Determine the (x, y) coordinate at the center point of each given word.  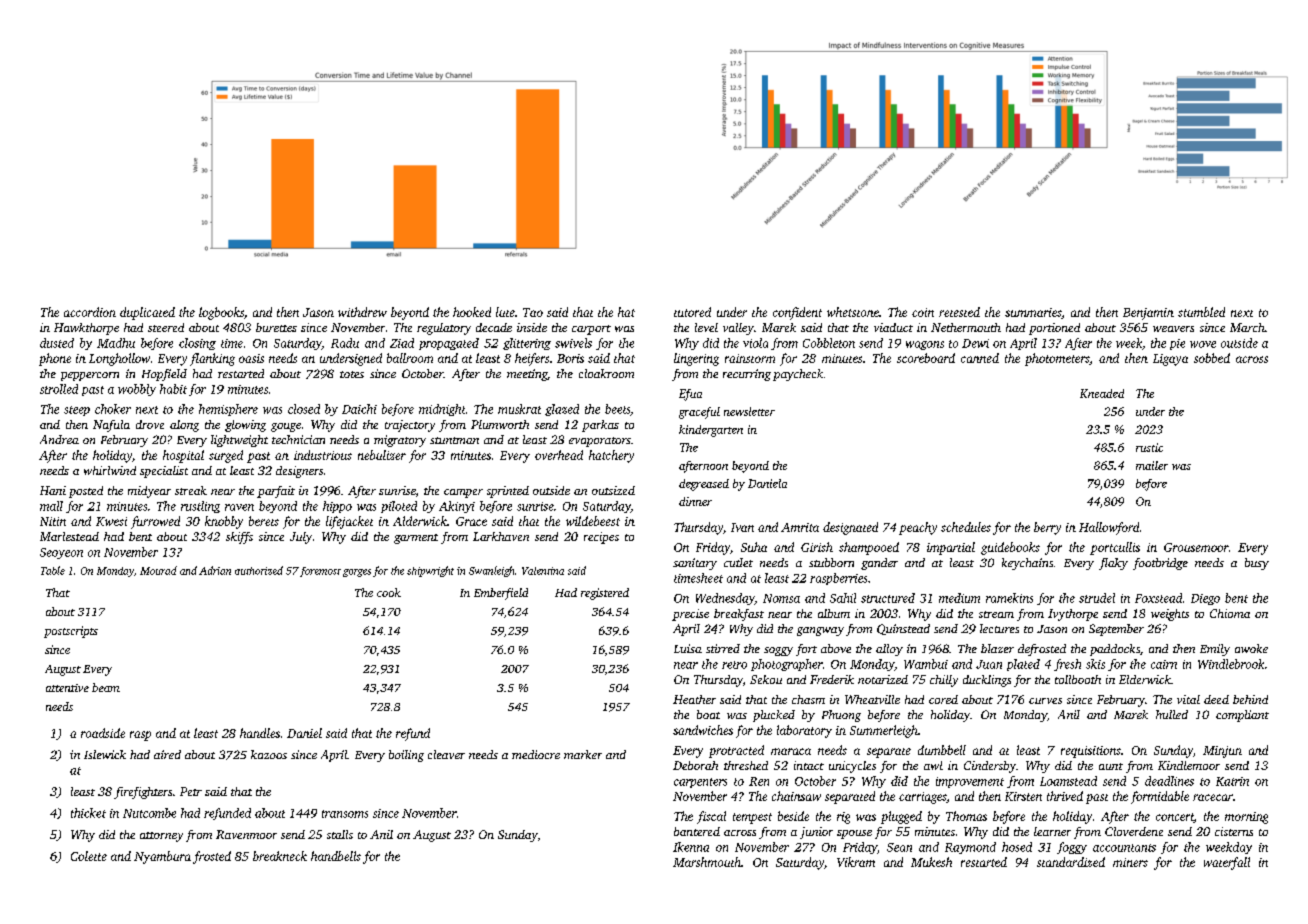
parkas (600, 426)
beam (106, 687)
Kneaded (1102, 393)
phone (55, 359)
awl (933, 765)
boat (708, 714)
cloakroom (606, 373)
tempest (752, 818)
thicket (88, 813)
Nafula (111, 426)
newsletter (749, 411)
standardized (1071, 862)
